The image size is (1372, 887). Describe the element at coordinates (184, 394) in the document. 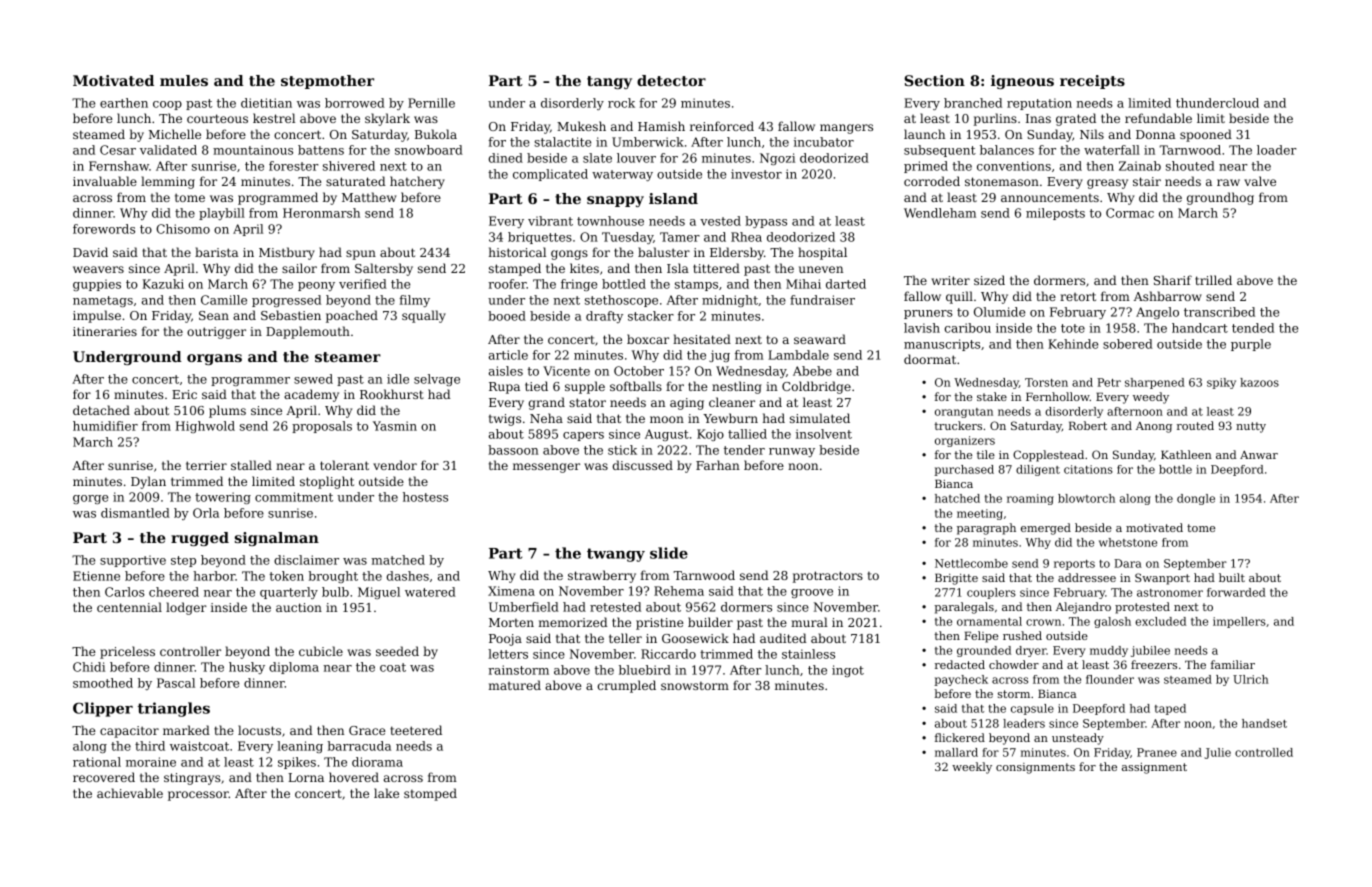

I see `Eric` at that location.
